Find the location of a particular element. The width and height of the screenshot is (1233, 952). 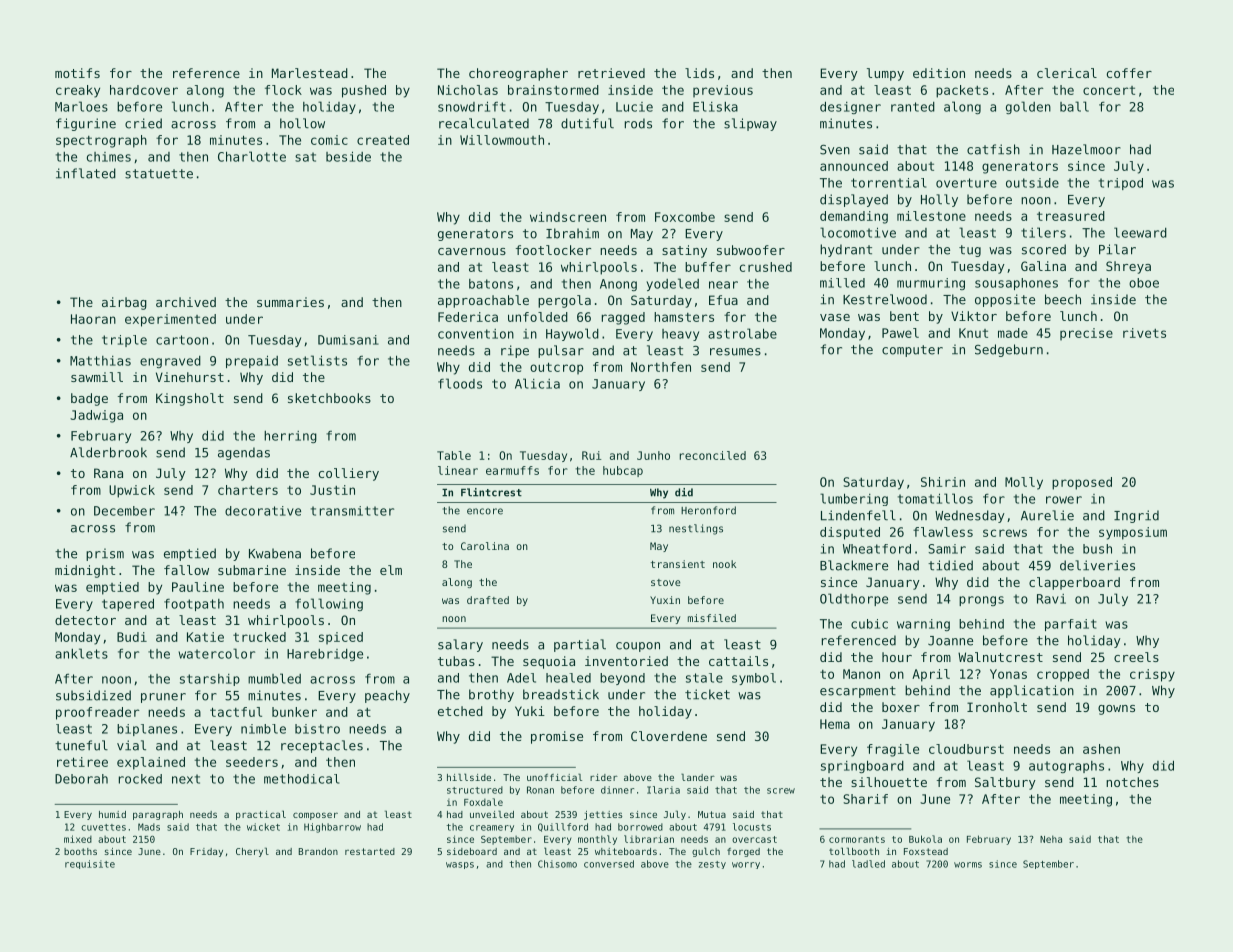

edition is located at coordinates (939, 73).
